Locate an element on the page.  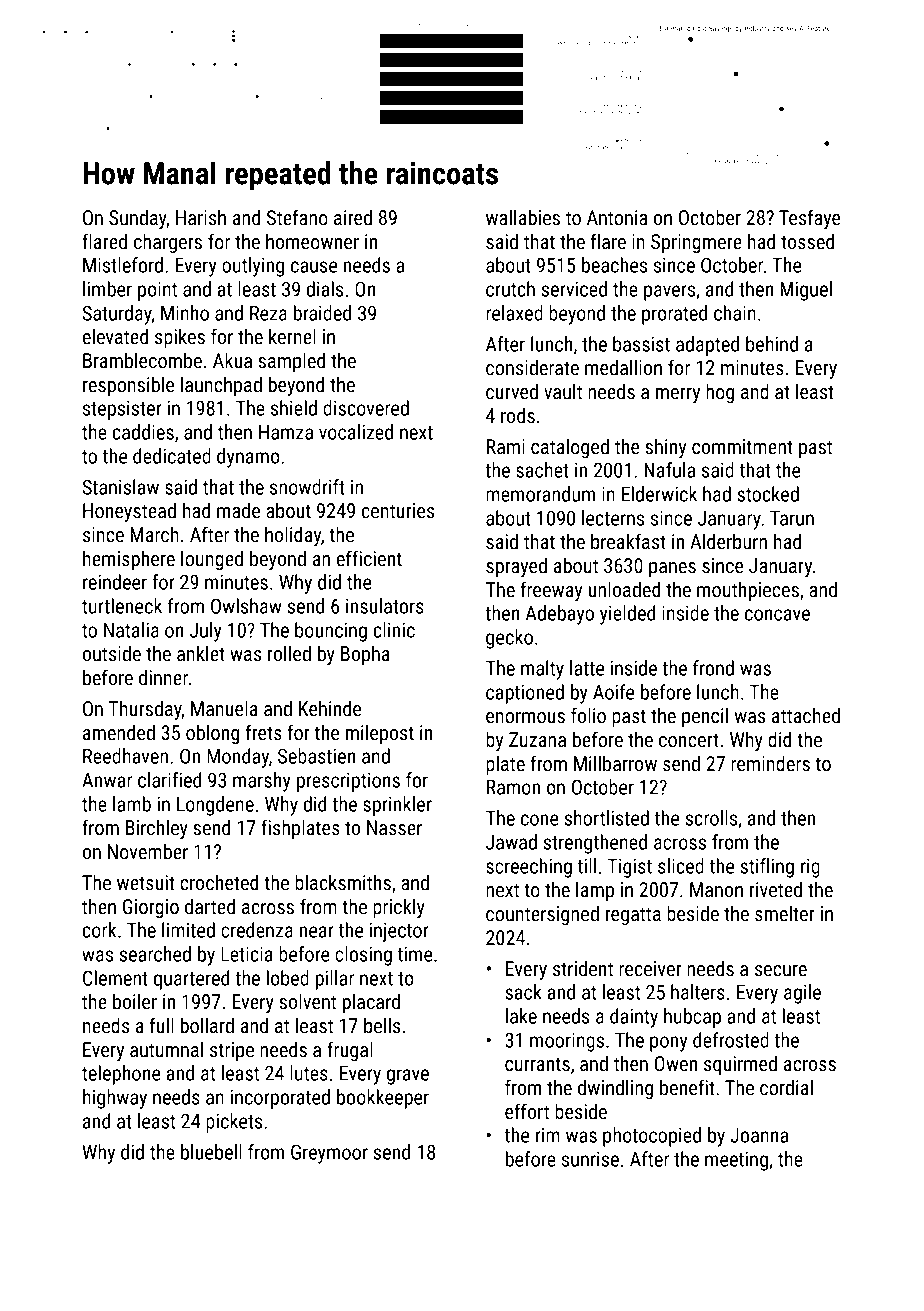
Greymoor is located at coordinates (329, 1154).
